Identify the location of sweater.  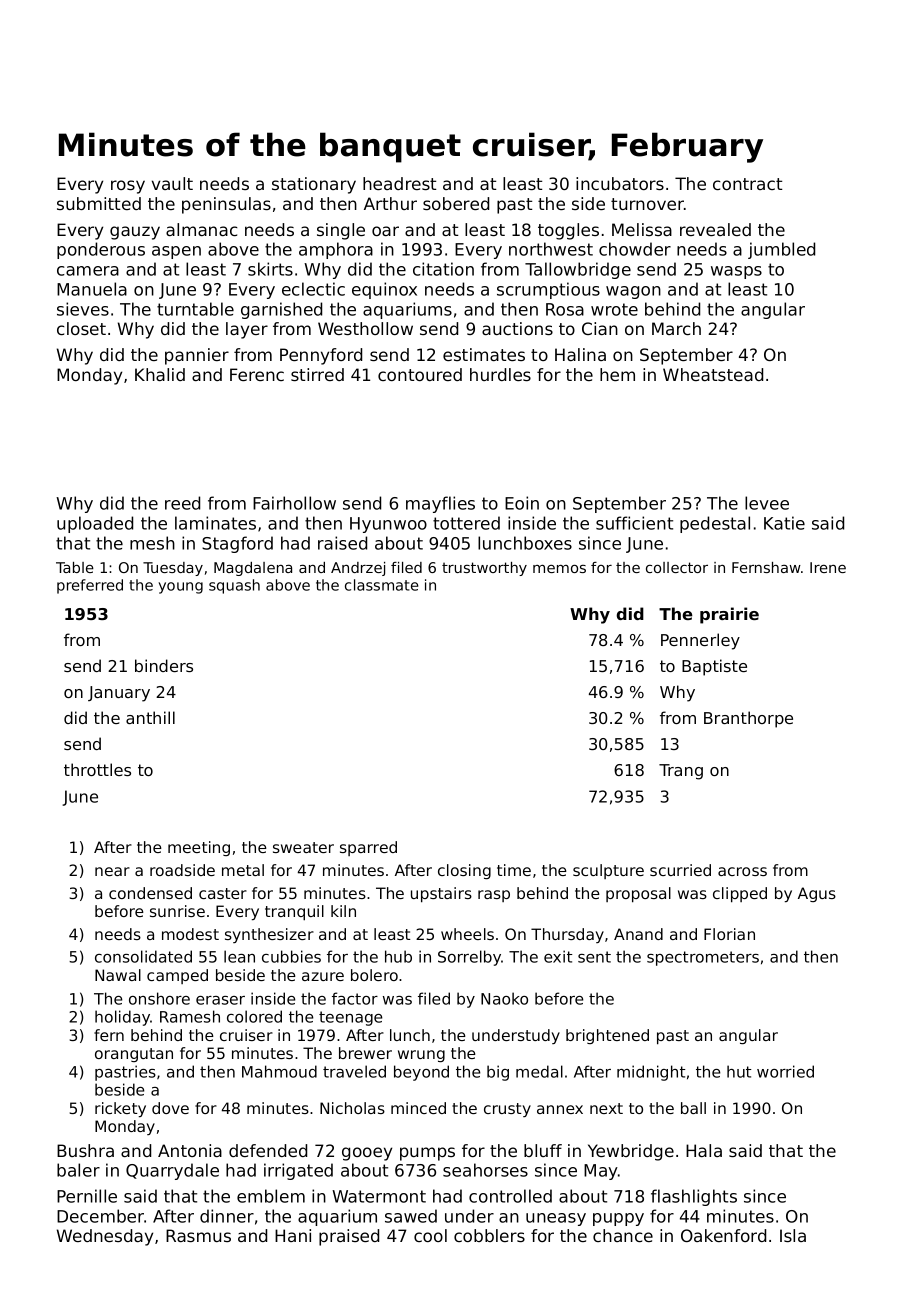
(303, 847).
